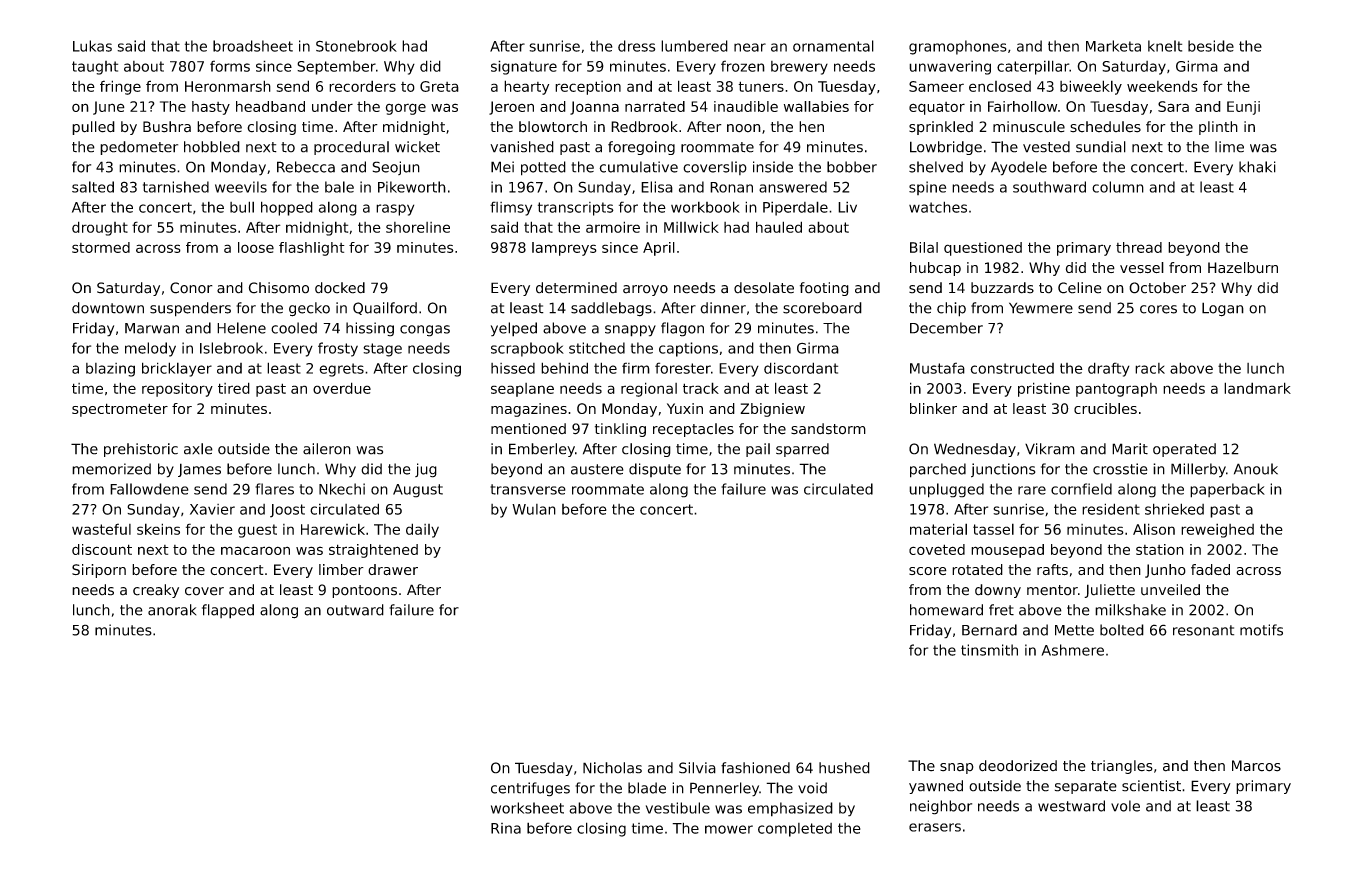 The height and width of the screenshot is (887, 1372). What do you see at coordinates (946, 148) in the screenshot?
I see `Lowbridge` at bounding box center [946, 148].
